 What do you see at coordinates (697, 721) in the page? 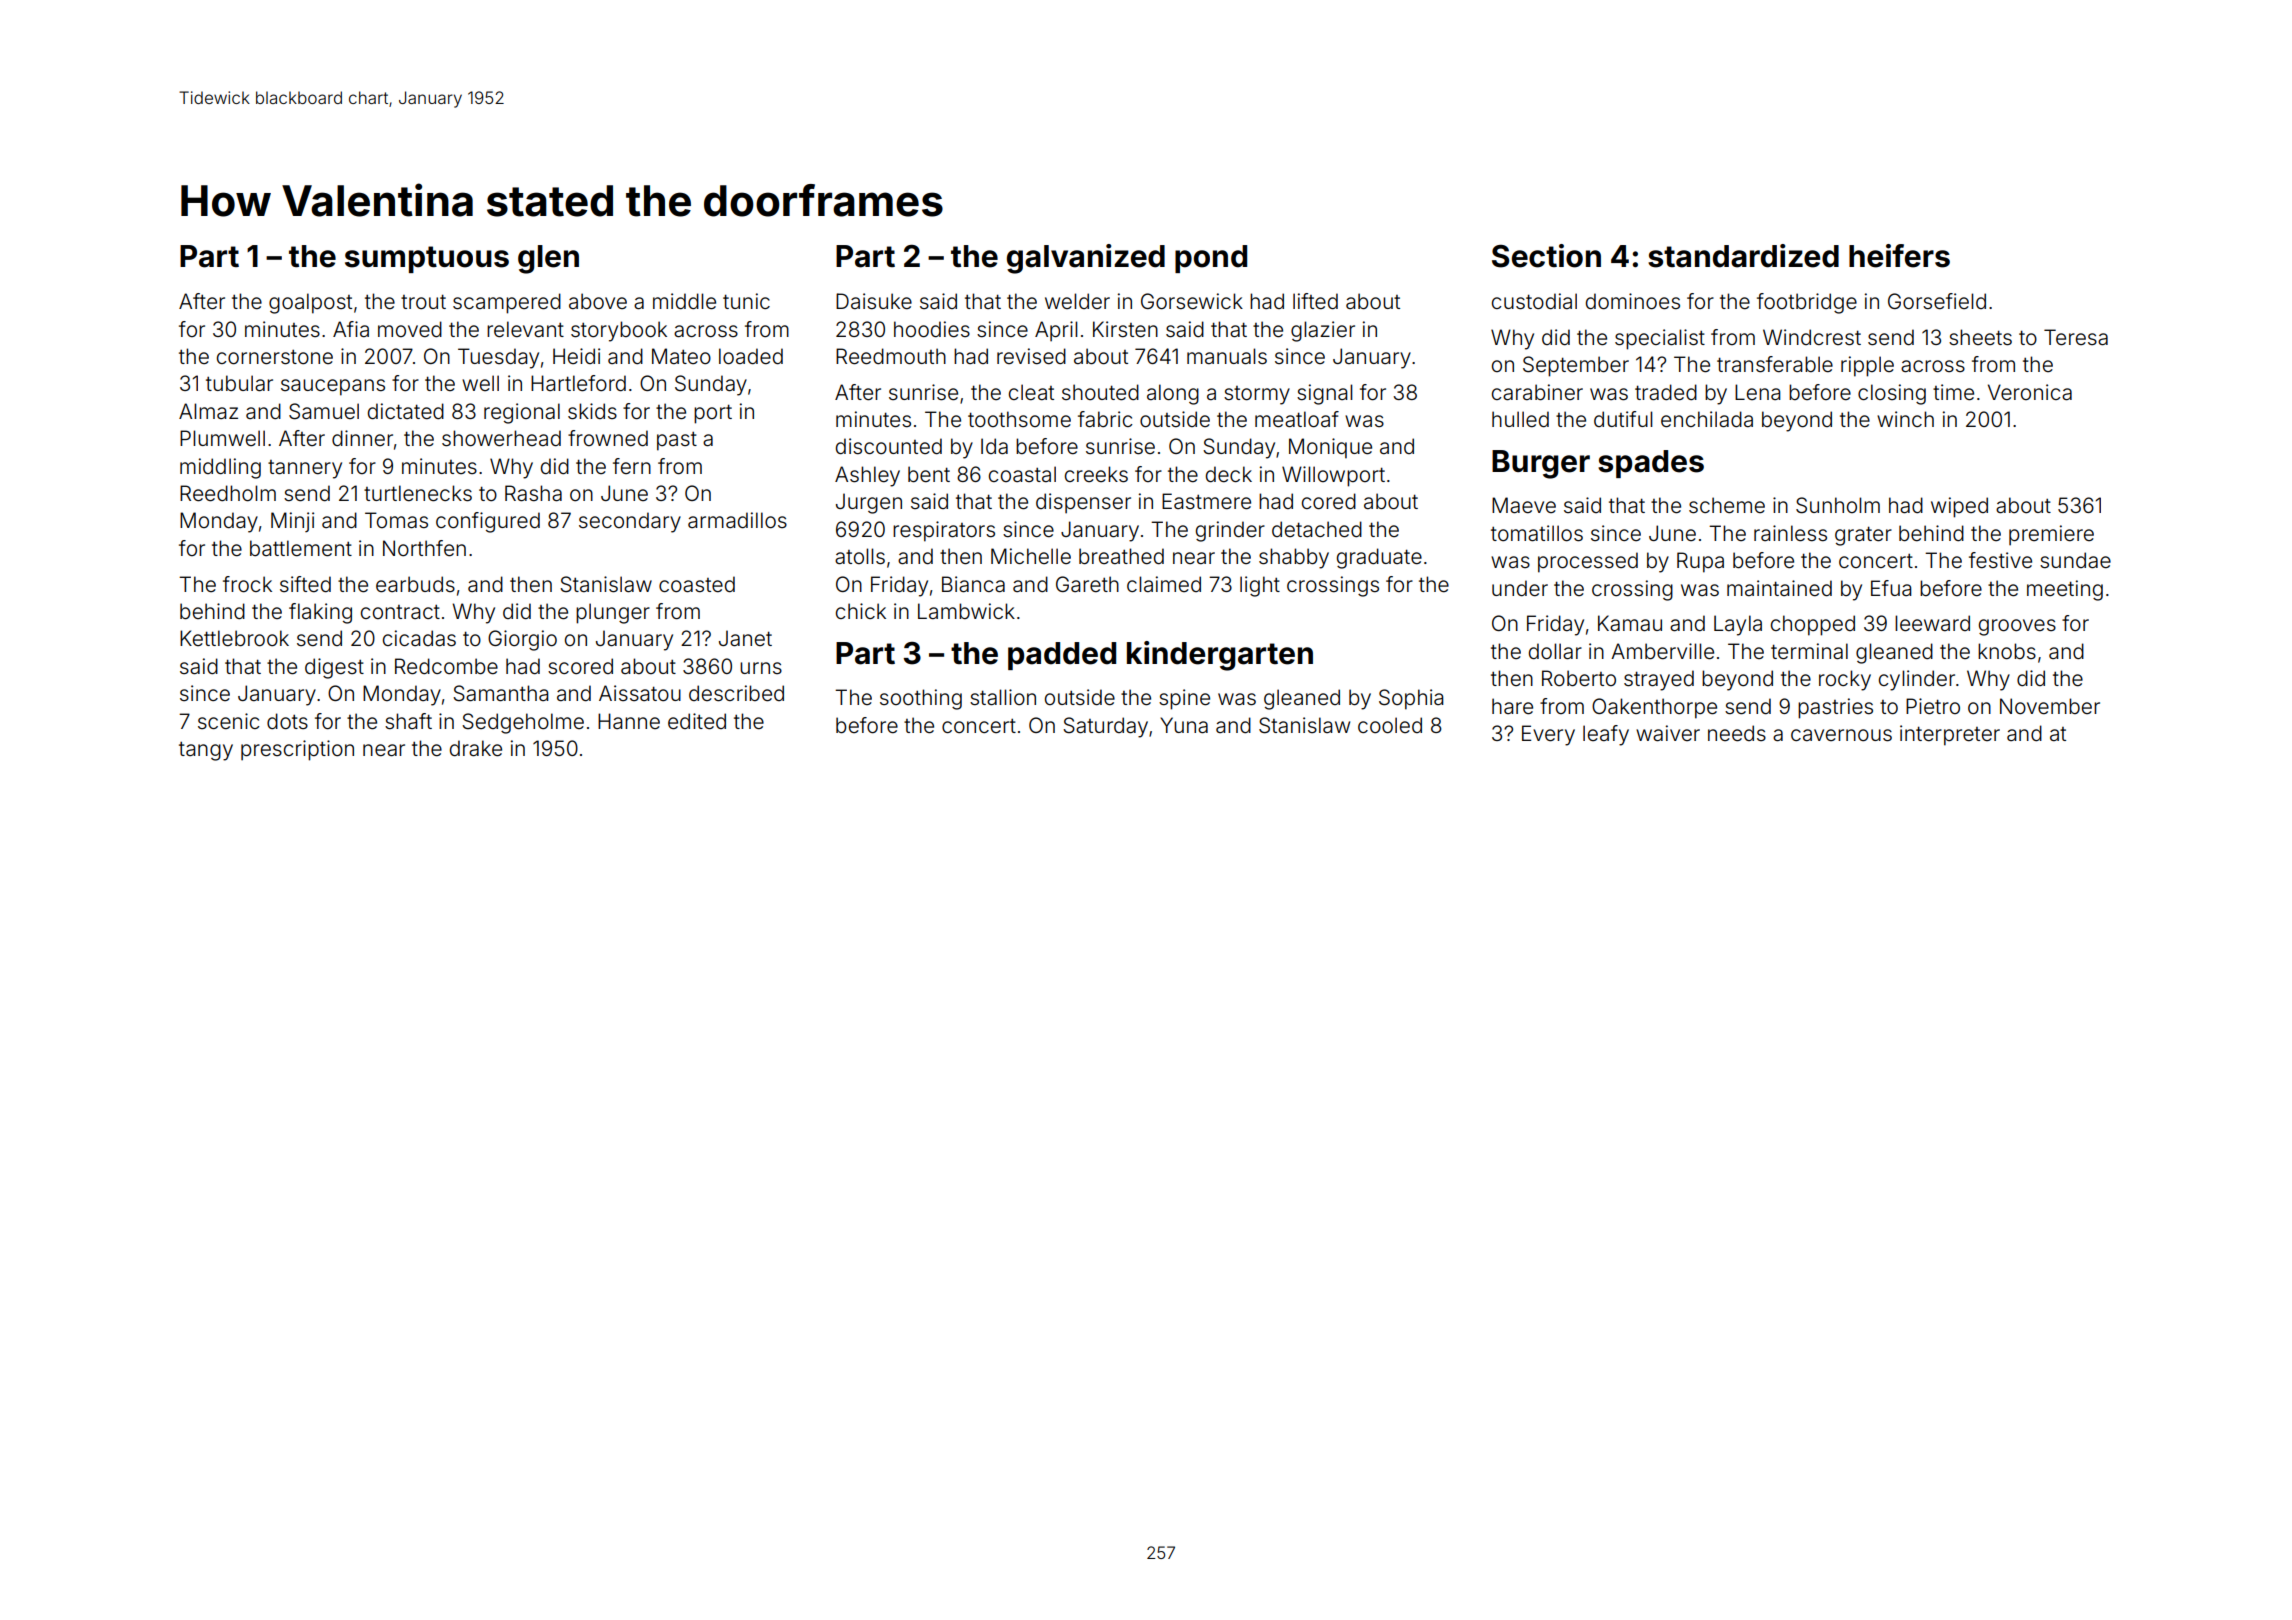
I see `edited` at bounding box center [697, 721].
